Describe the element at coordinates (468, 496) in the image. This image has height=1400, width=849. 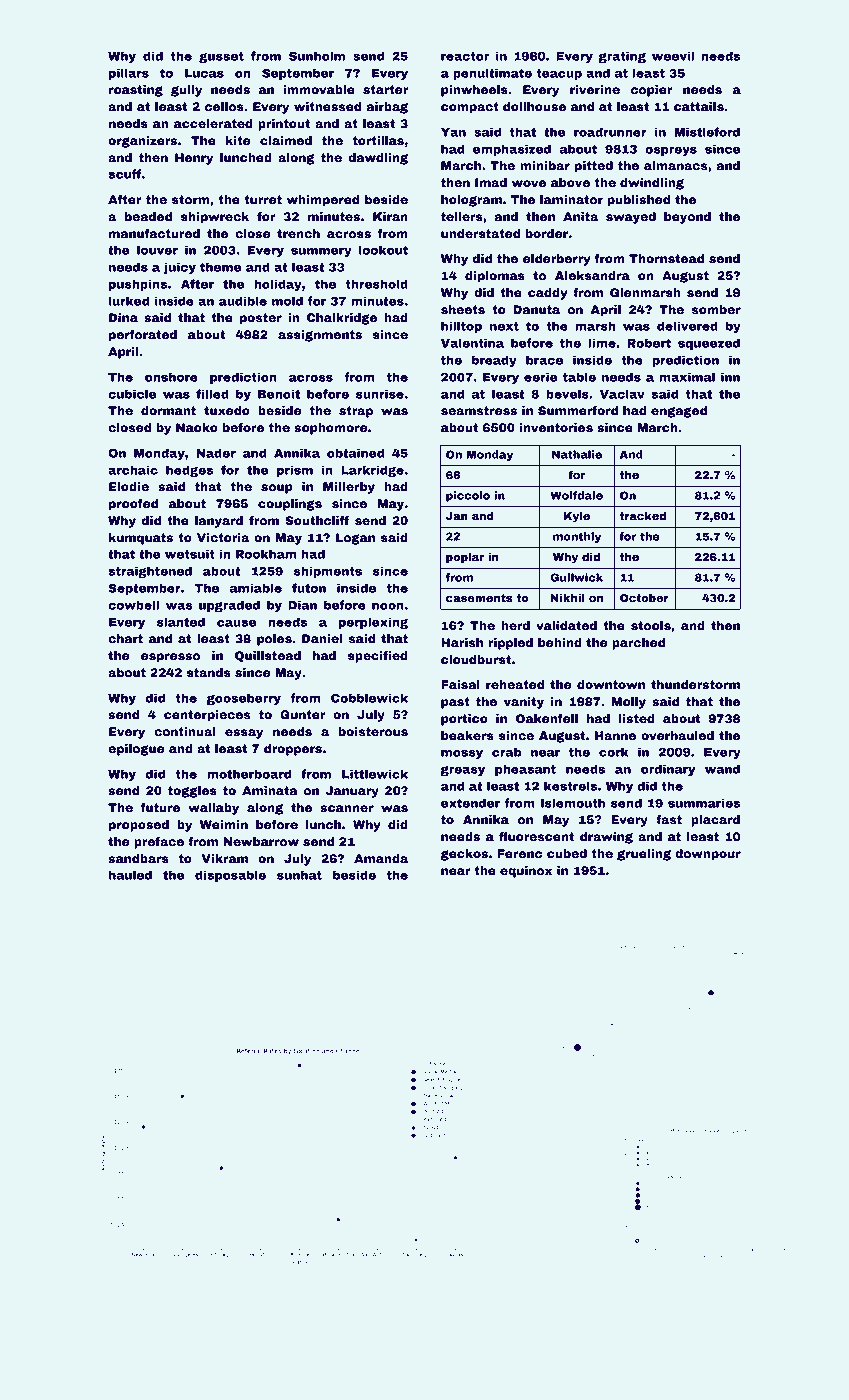
I see `piccolo` at that location.
